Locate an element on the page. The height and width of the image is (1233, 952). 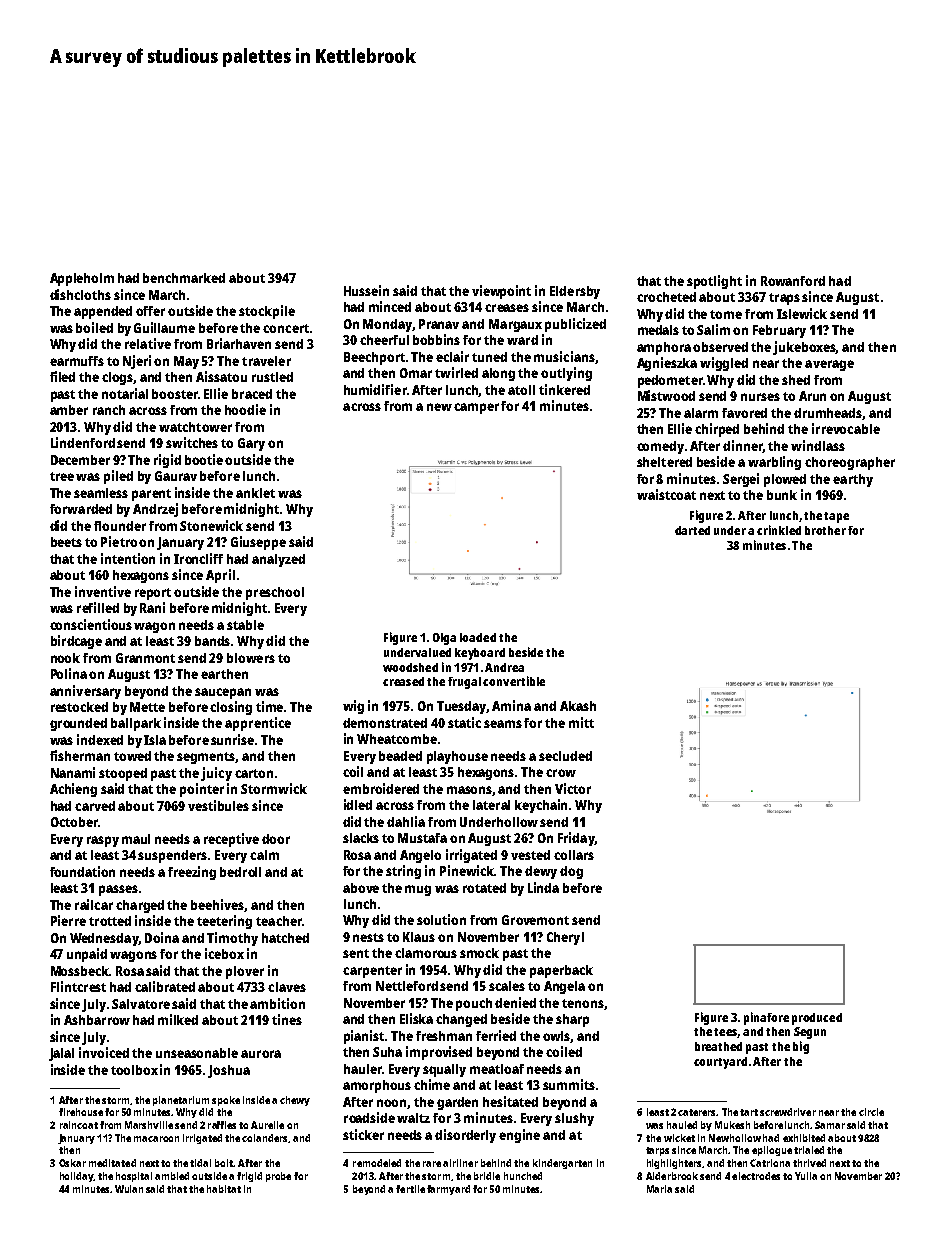
amber is located at coordinates (69, 410).
